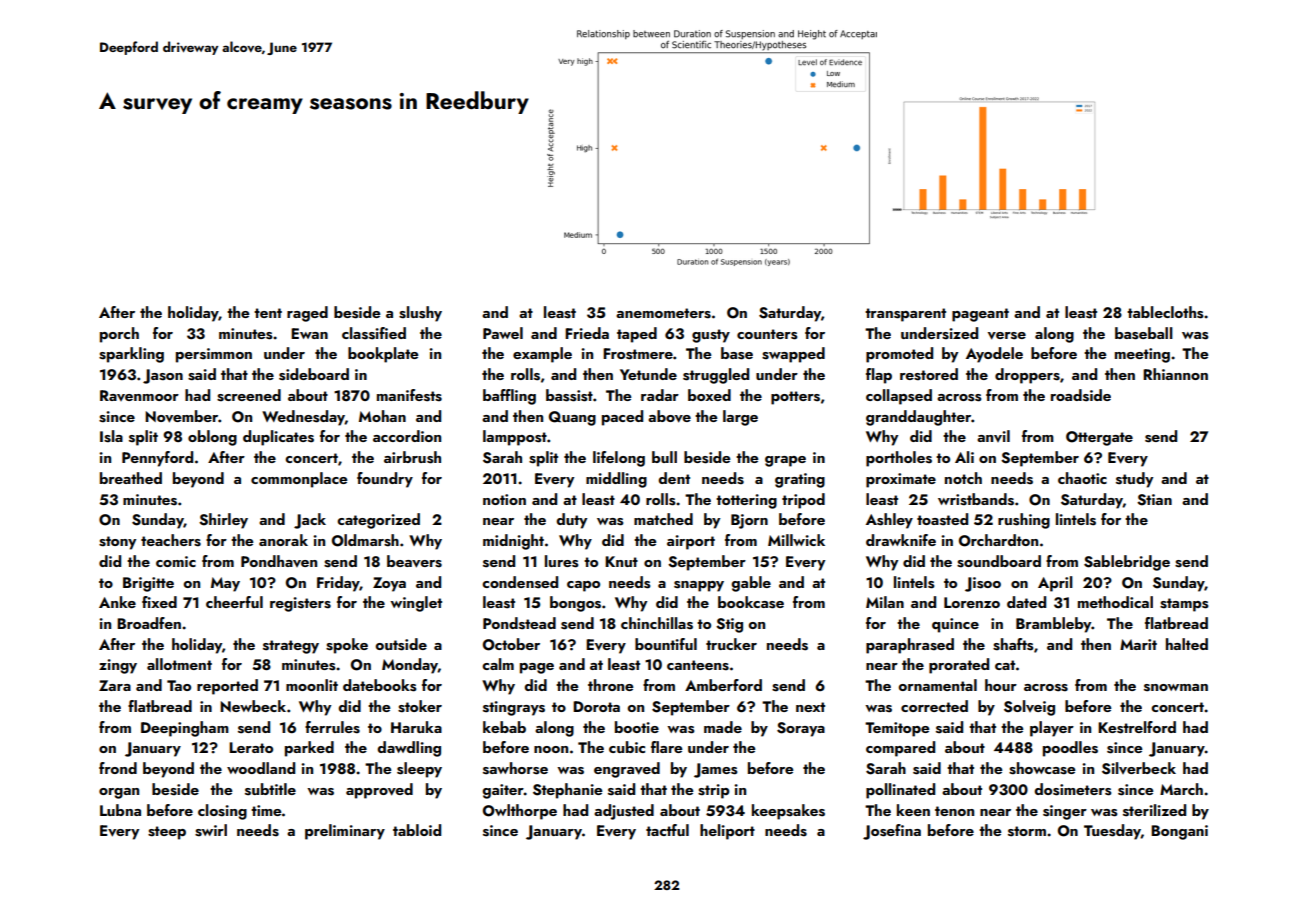 This screenshot has height=924, width=1308. What do you see at coordinates (131, 355) in the screenshot?
I see `sparkling` at bounding box center [131, 355].
